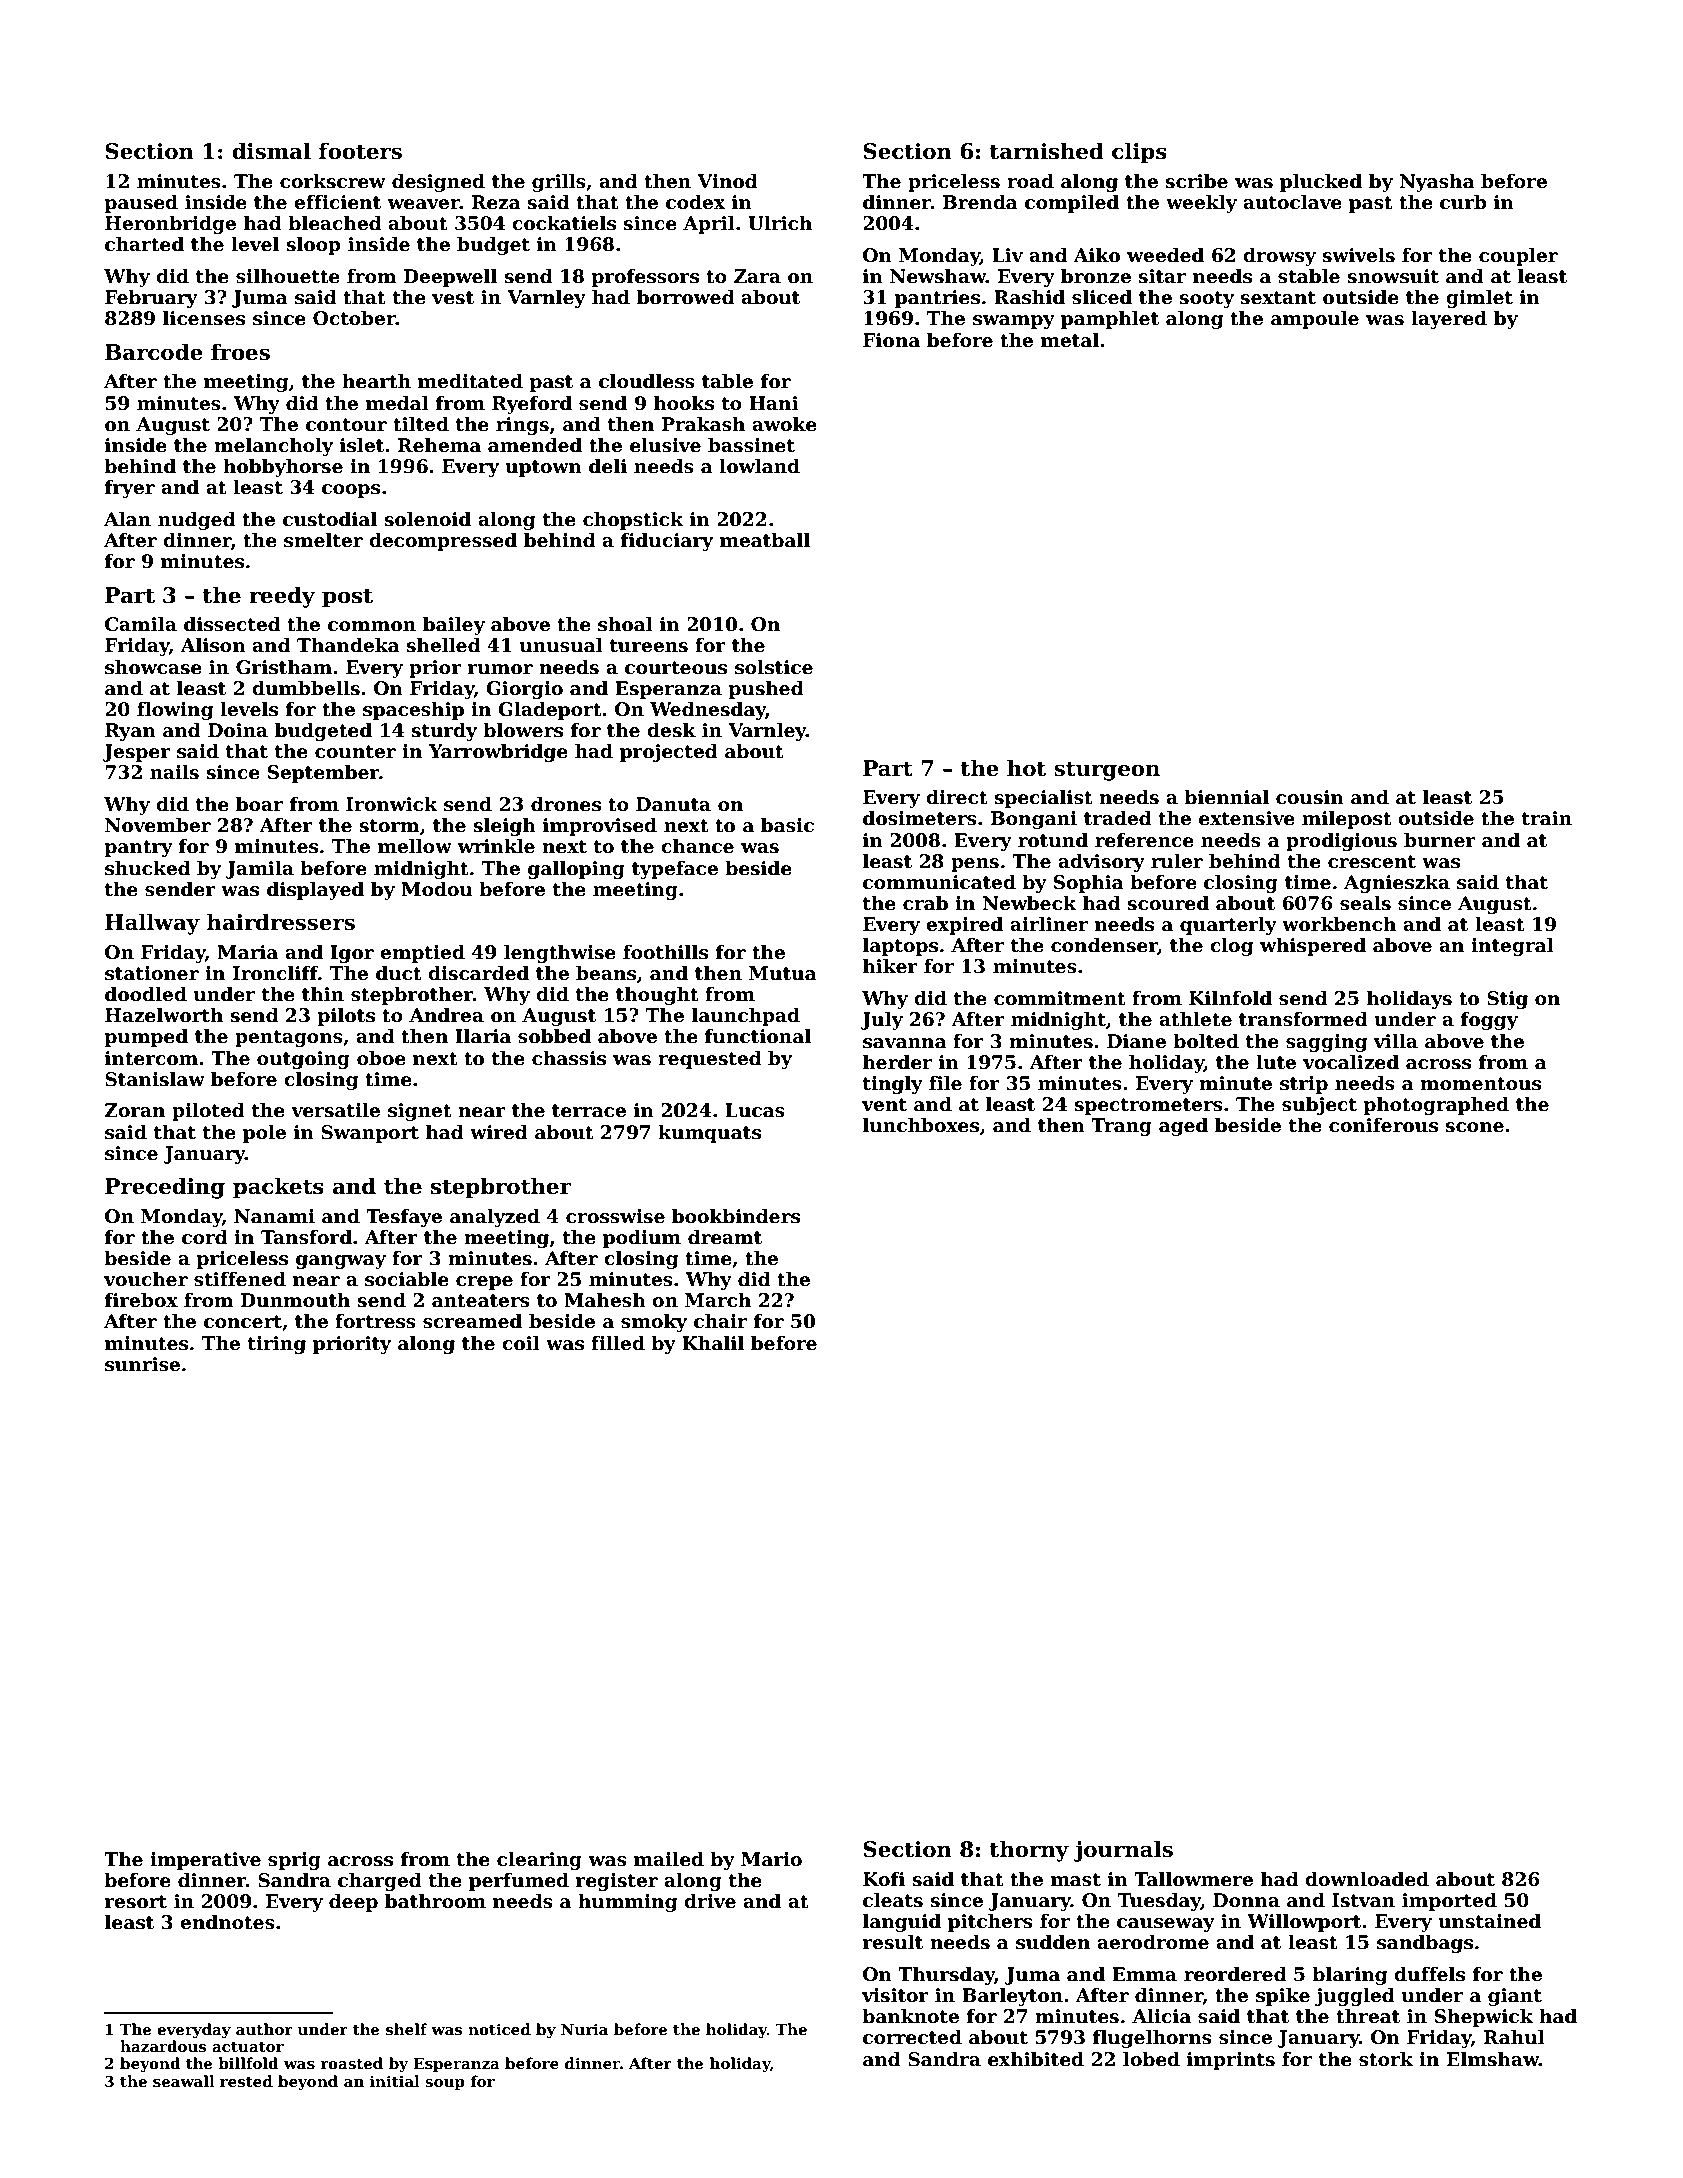  What do you see at coordinates (1029, 1851) in the image?
I see `thorny` at bounding box center [1029, 1851].
